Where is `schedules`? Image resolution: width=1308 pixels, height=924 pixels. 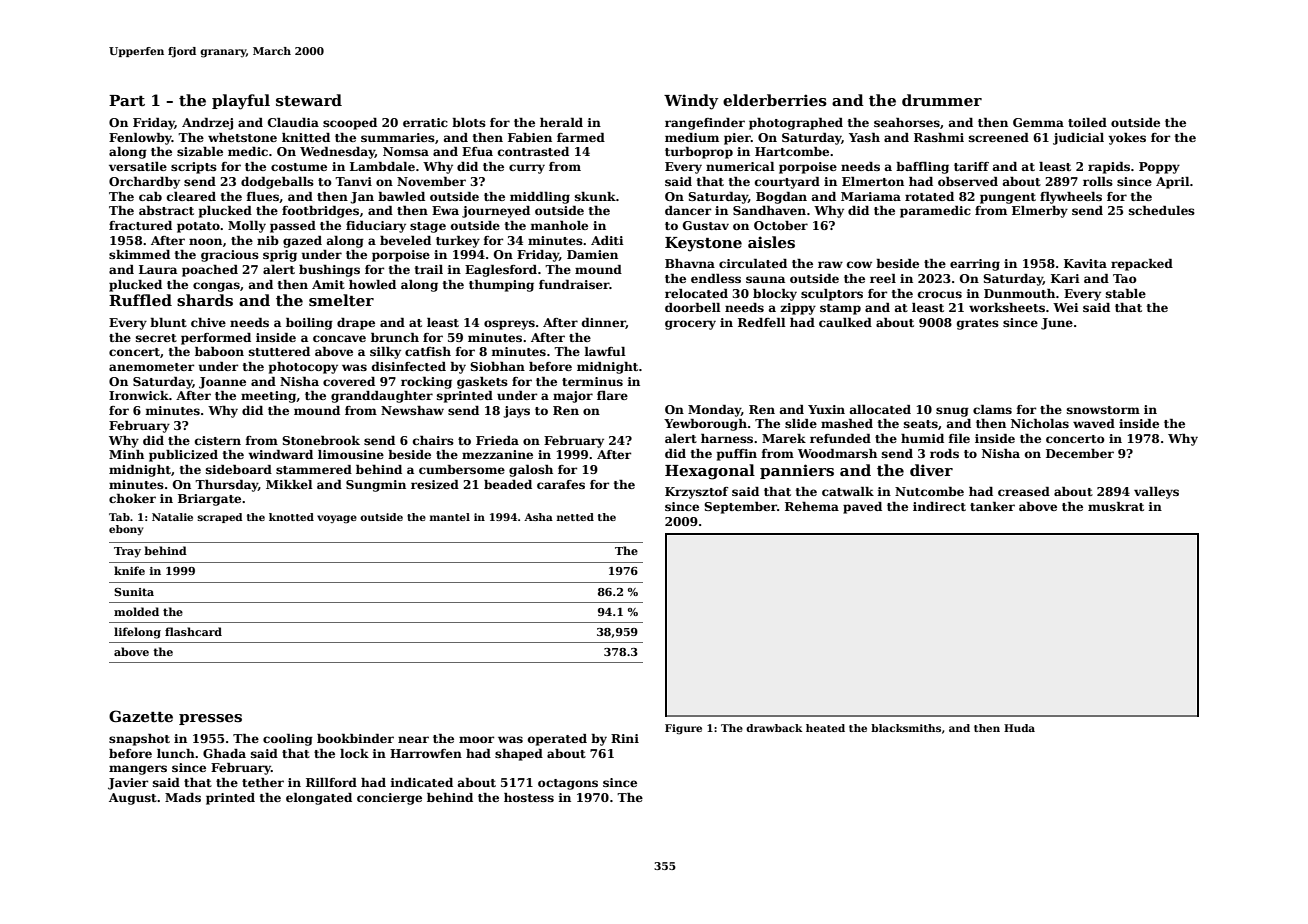
schedules is located at coordinates (1162, 210).
